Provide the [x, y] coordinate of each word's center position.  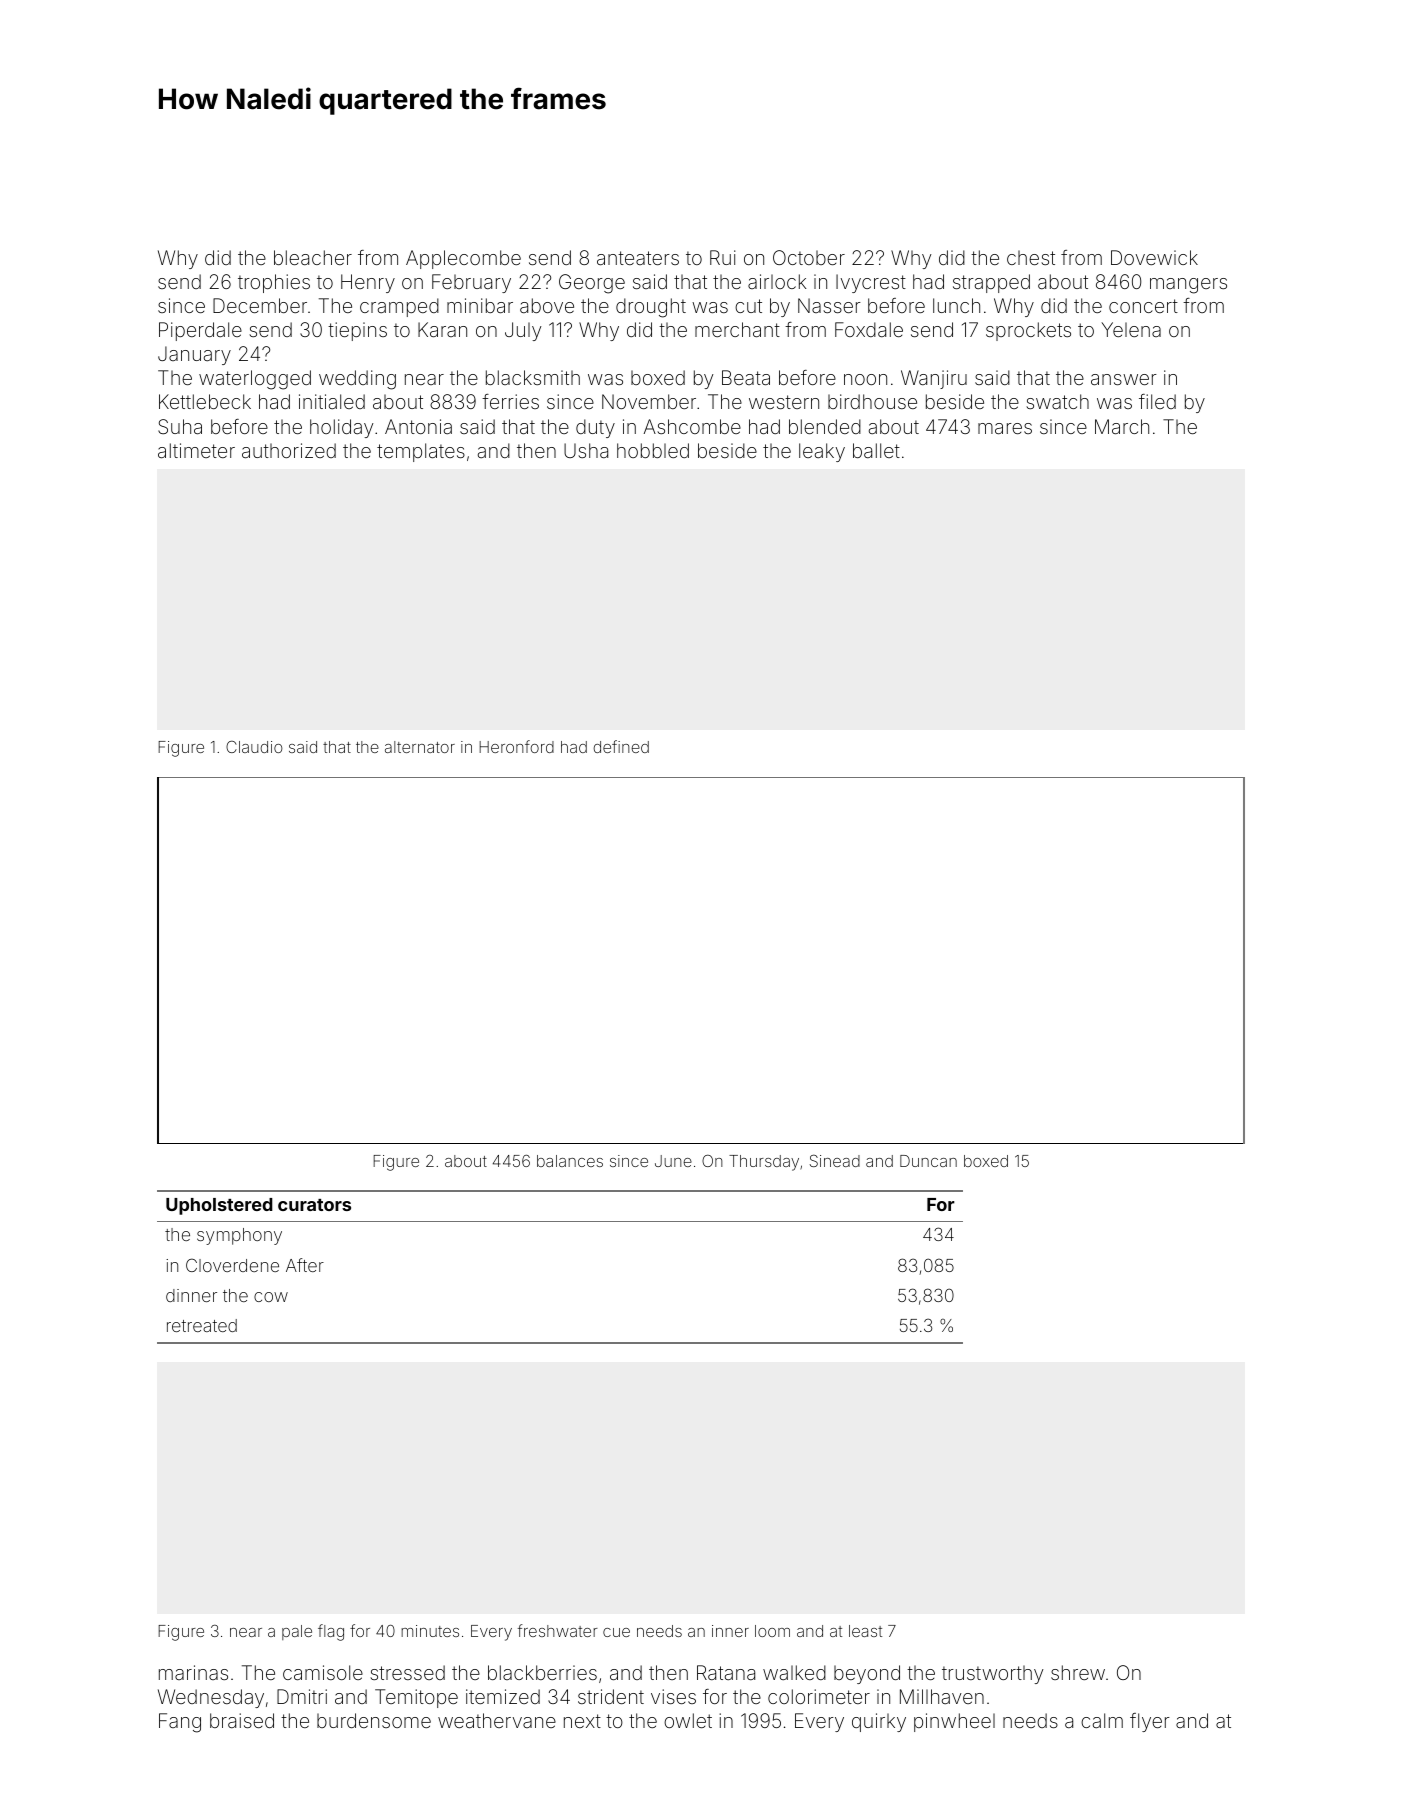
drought [651, 308]
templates [421, 452]
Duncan [928, 1161]
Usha [586, 450]
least [865, 1631]
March [1122, 426]
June [673, 1161]
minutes [430, 1631]
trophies [274, 283]
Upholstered [219, 1206]
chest [1031, 257]
